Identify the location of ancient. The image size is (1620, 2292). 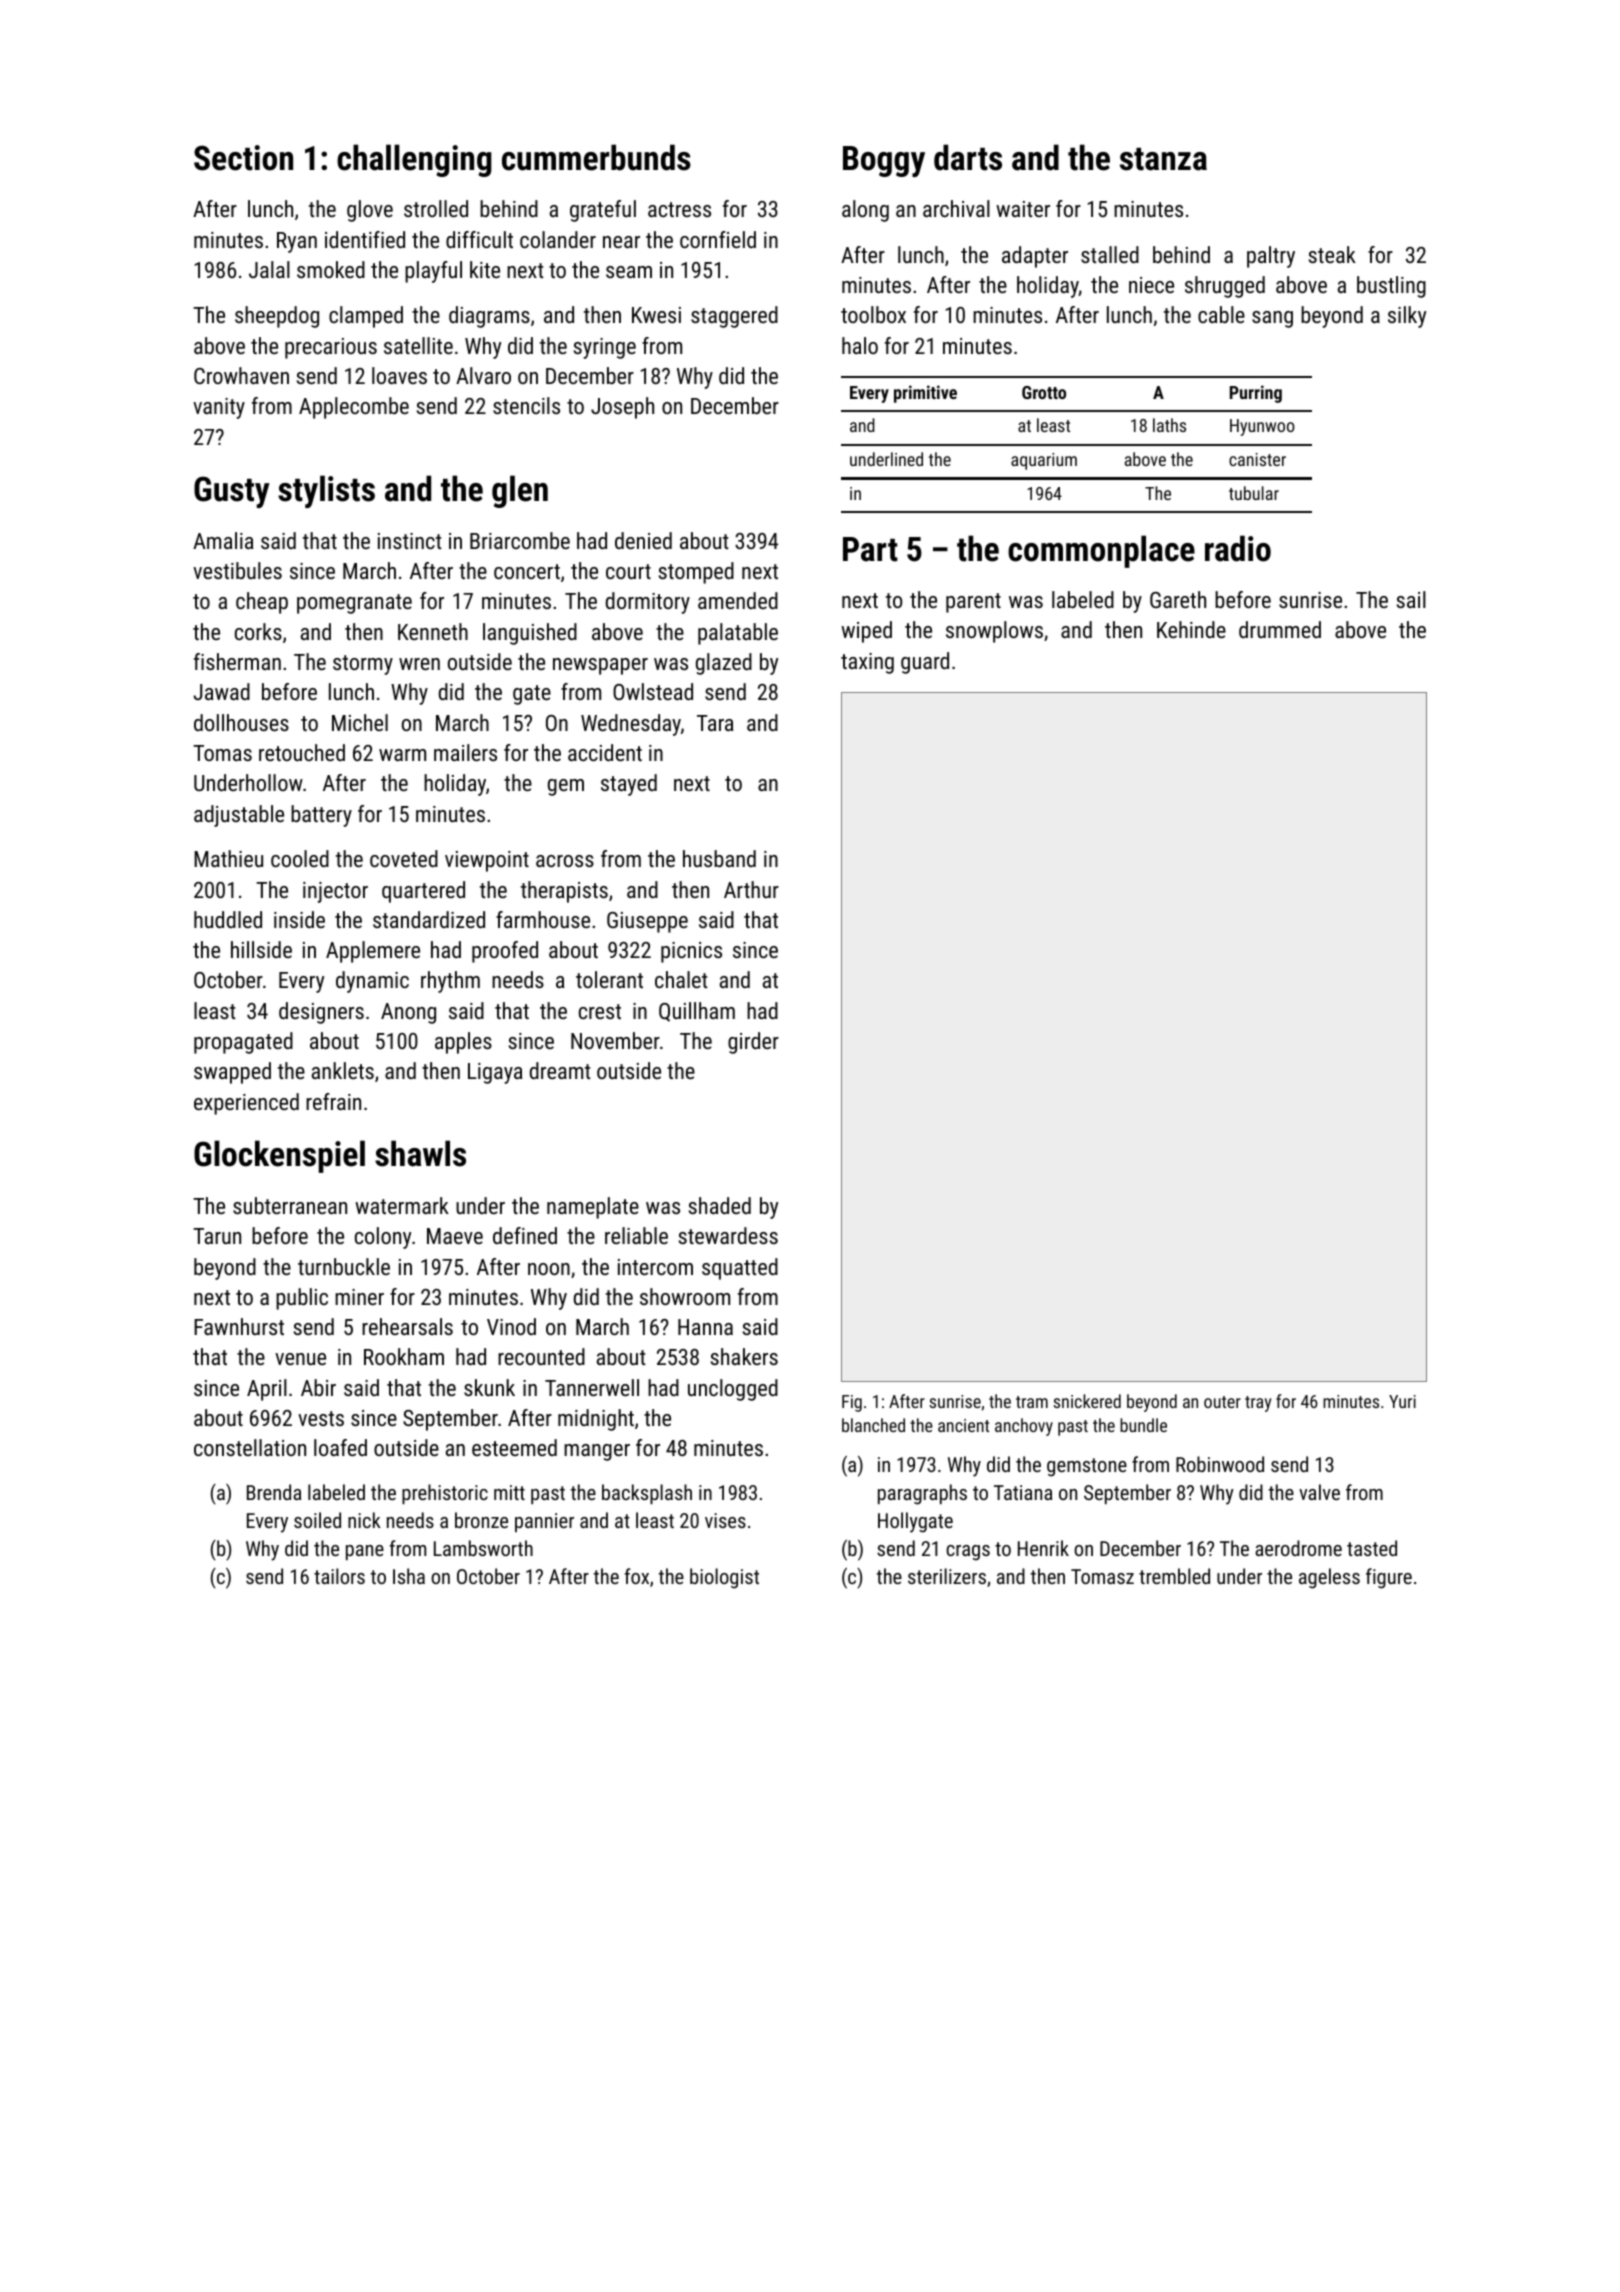
(963, 1425).
